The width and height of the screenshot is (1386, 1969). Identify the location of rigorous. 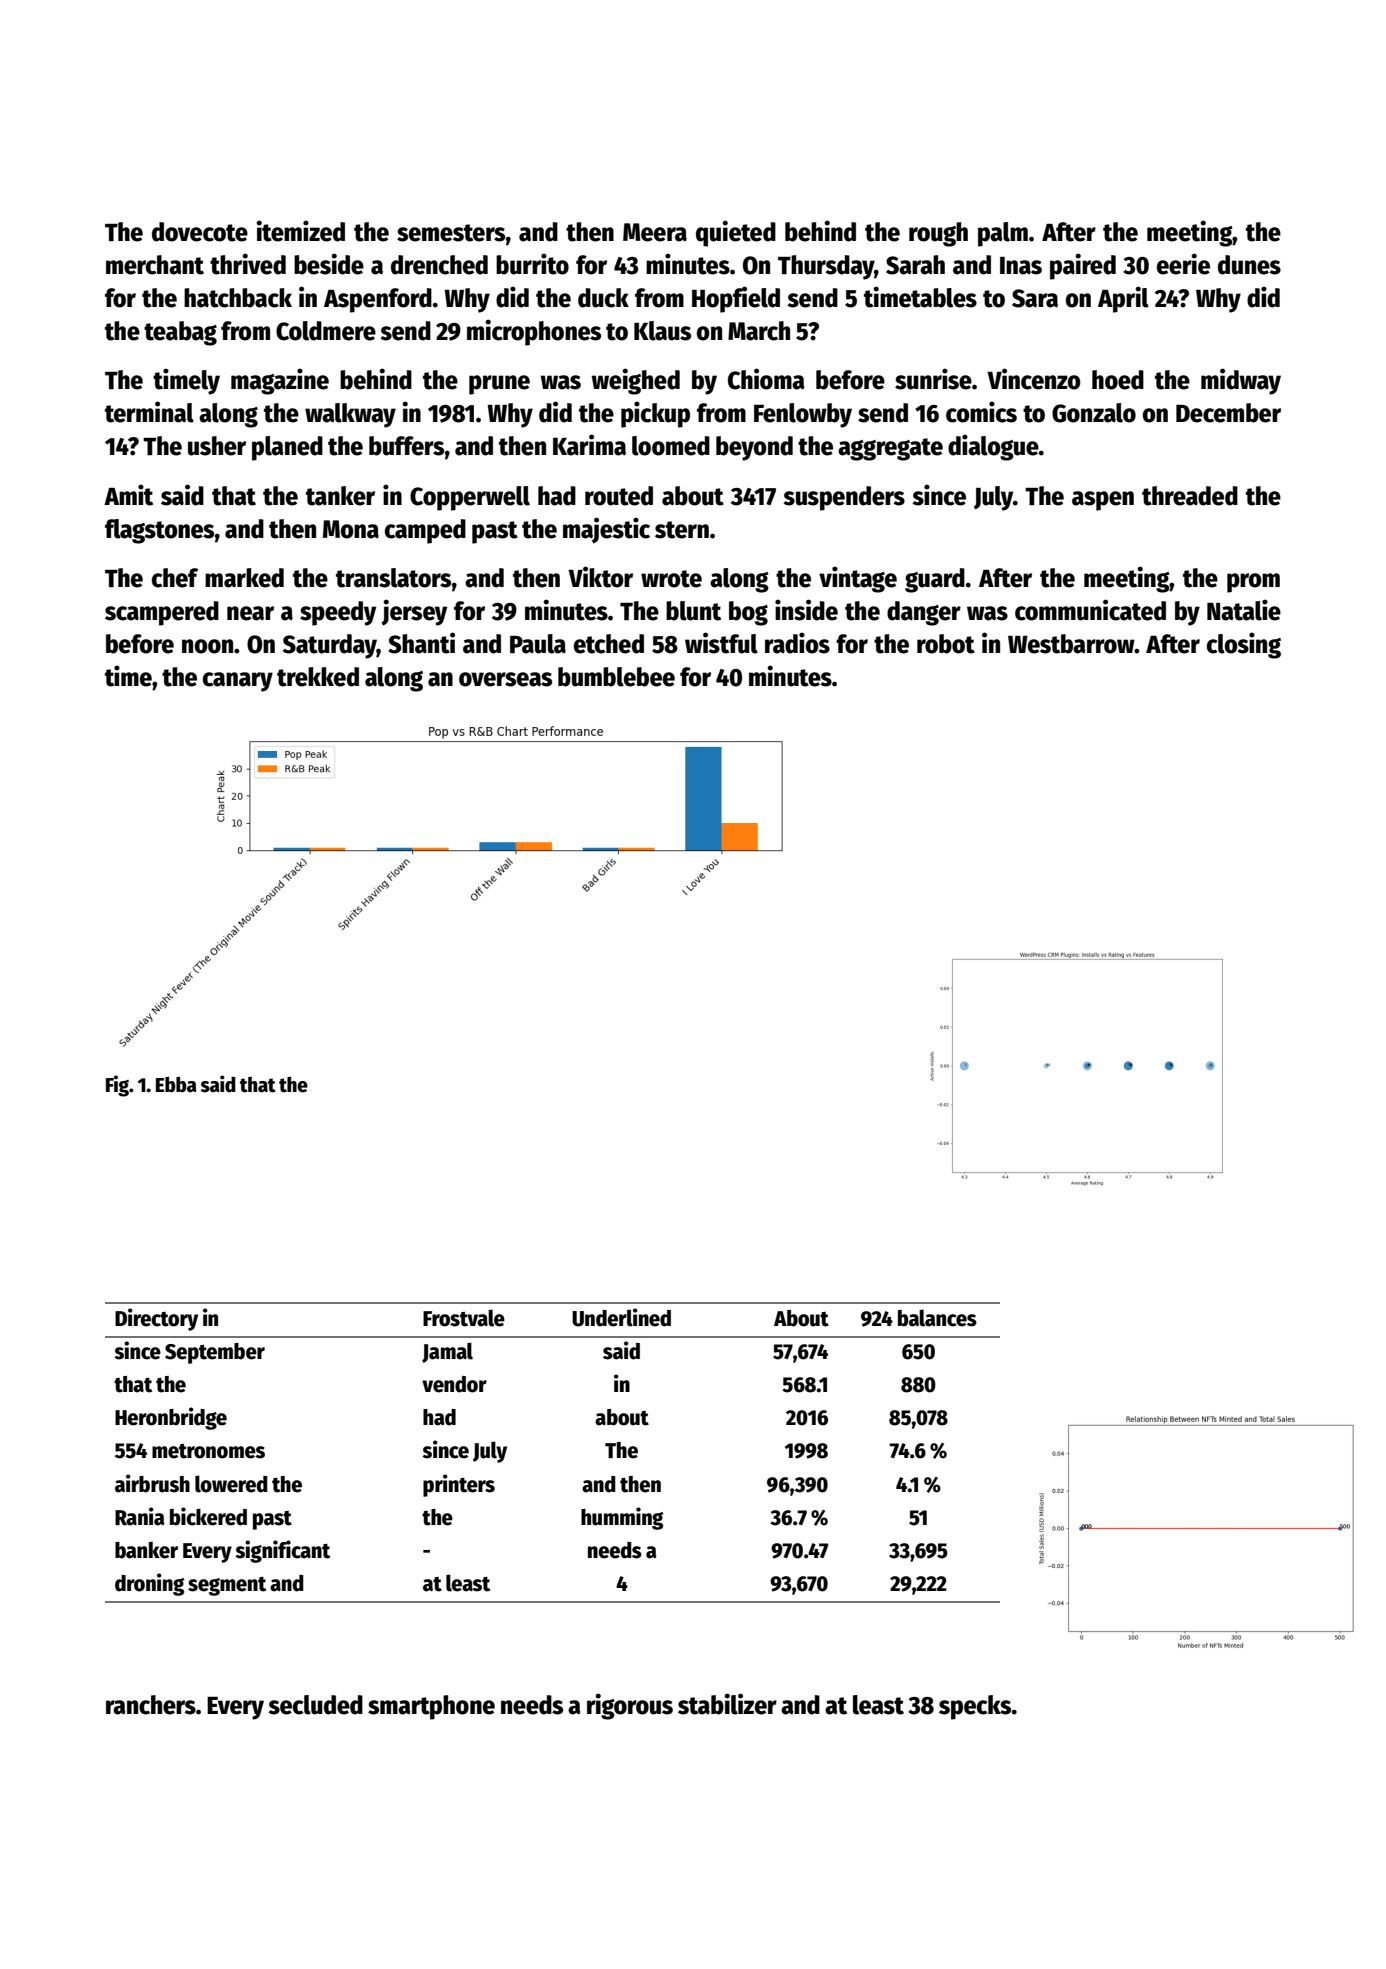
(630, 1706).
